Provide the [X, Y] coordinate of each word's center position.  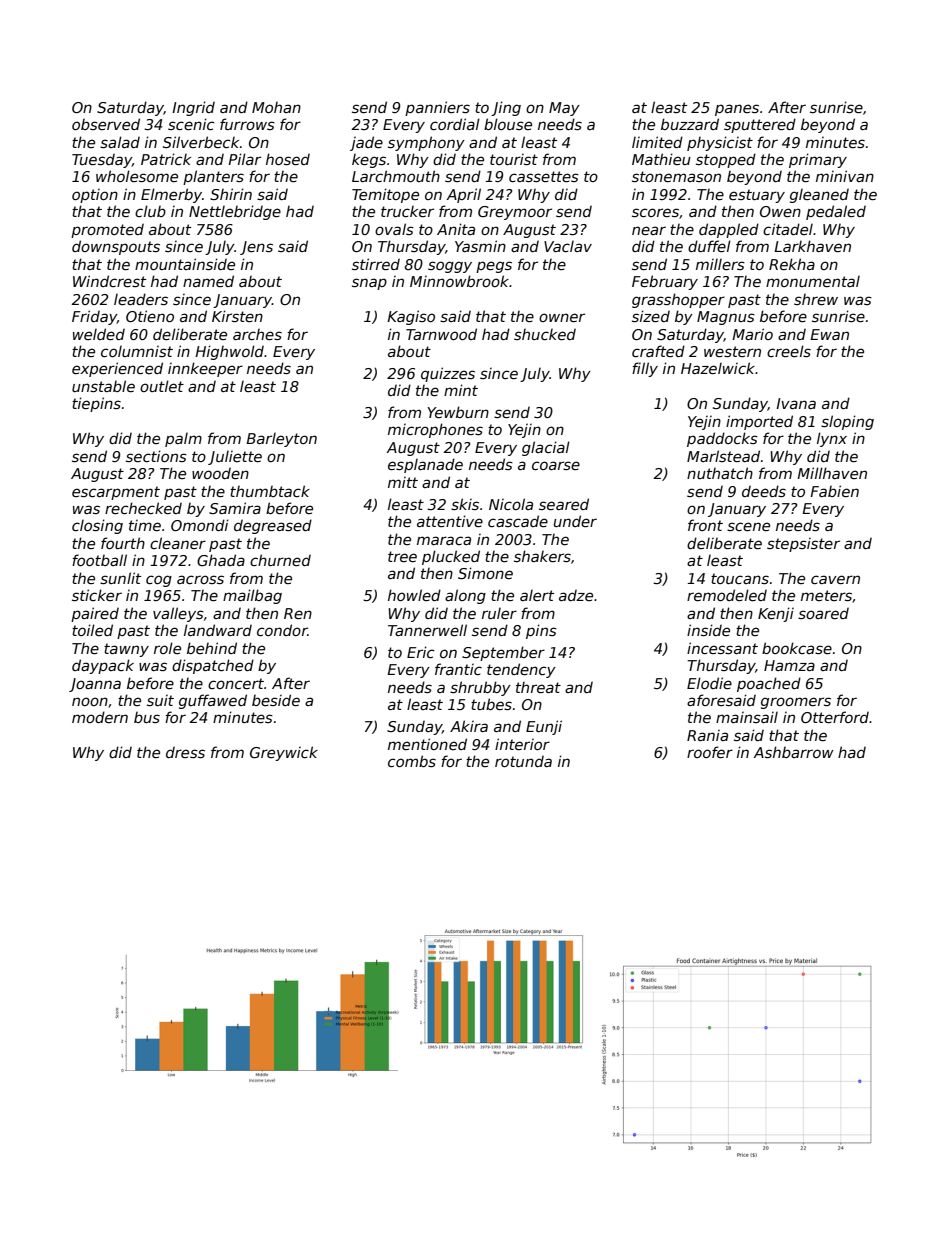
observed [106, 124]
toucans [740, 578]
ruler [499, 613]
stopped [726, 160]
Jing [506, 108]
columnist [137, 351]
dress [185, 752]
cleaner [178, 543]
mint [461, 390]
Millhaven [832, 473]
